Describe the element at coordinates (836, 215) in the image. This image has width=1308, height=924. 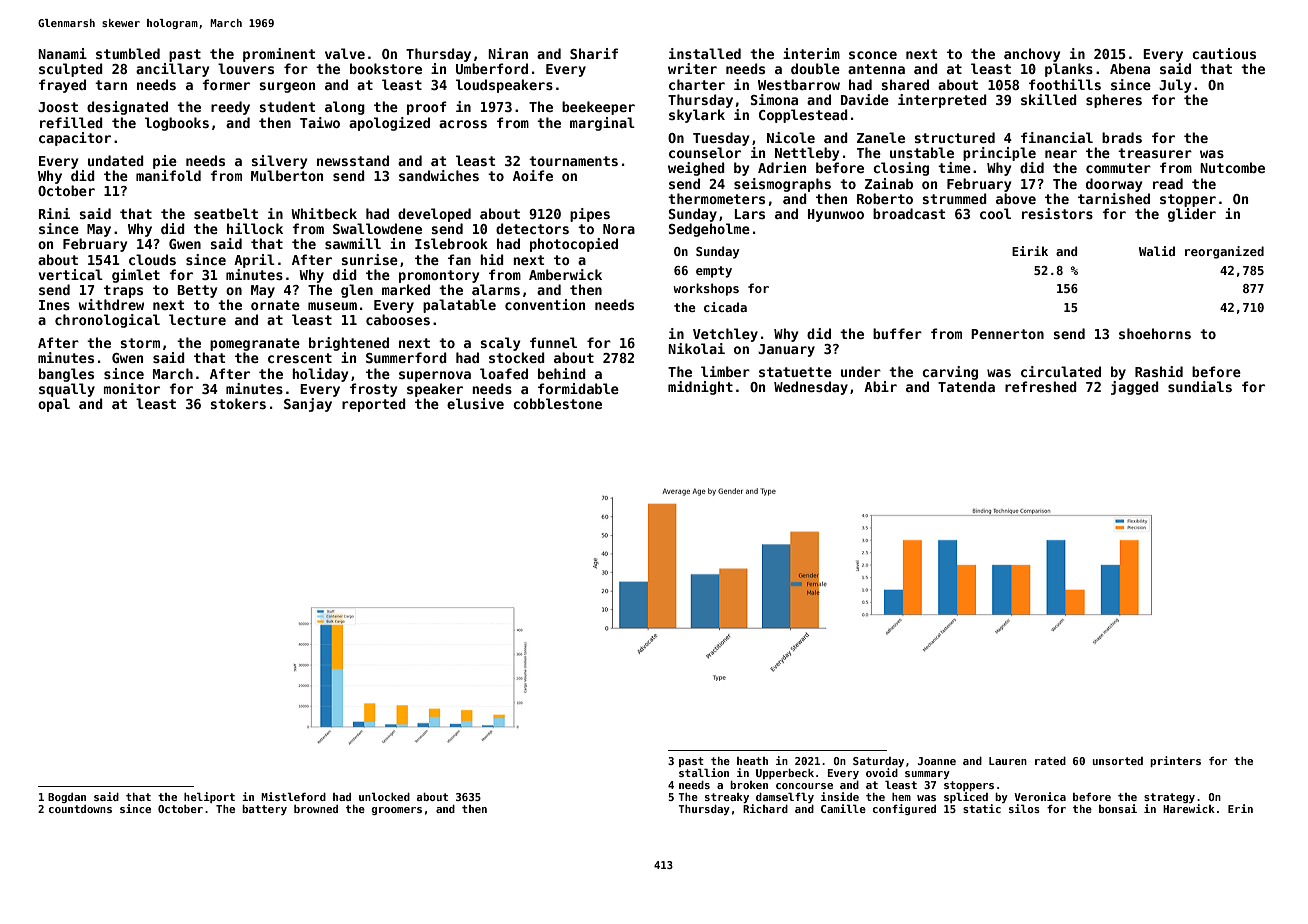
I see `Hyunwoo` at that location.
